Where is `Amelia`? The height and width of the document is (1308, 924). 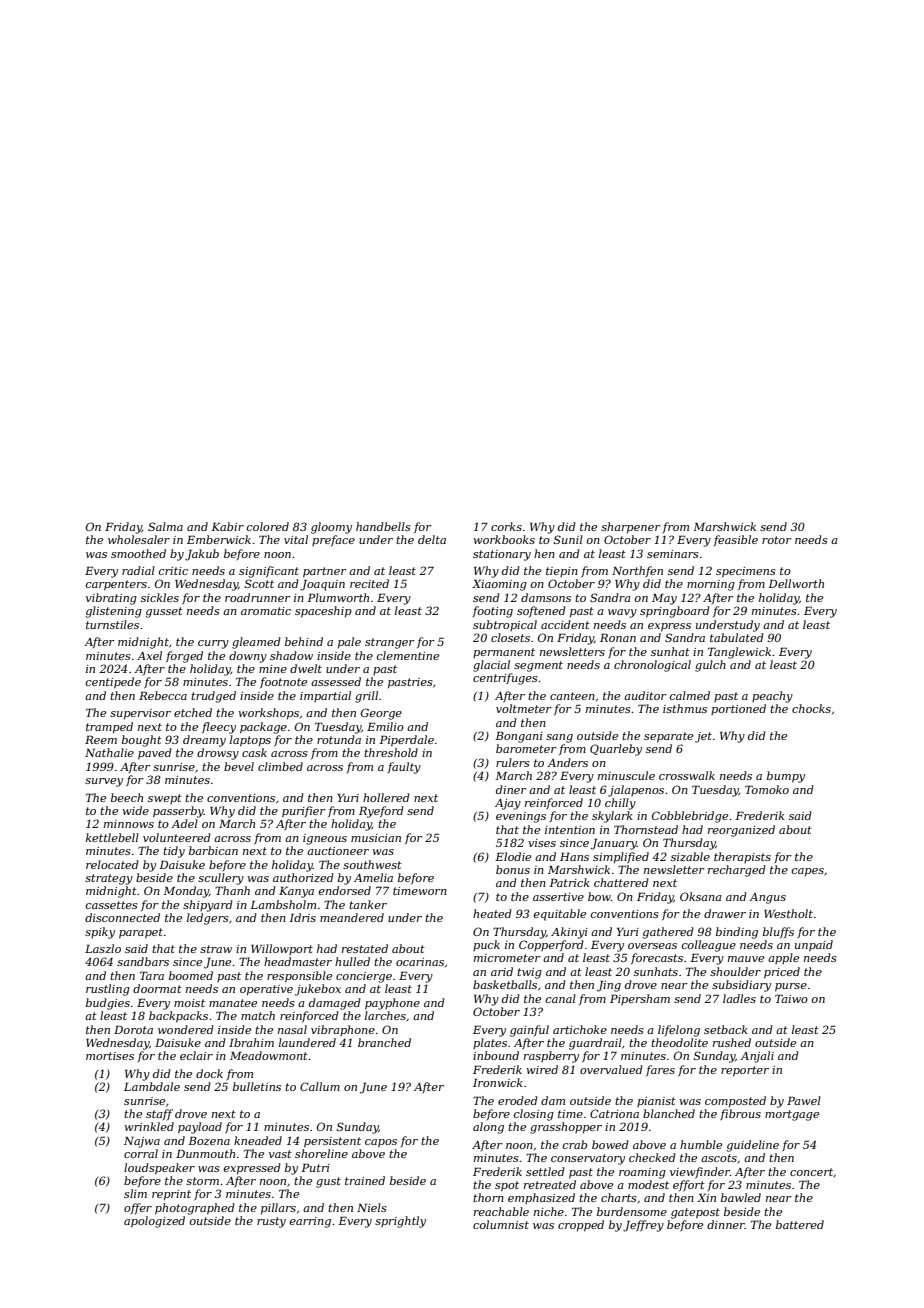 Amelia is located at coordinates (373, 877).
